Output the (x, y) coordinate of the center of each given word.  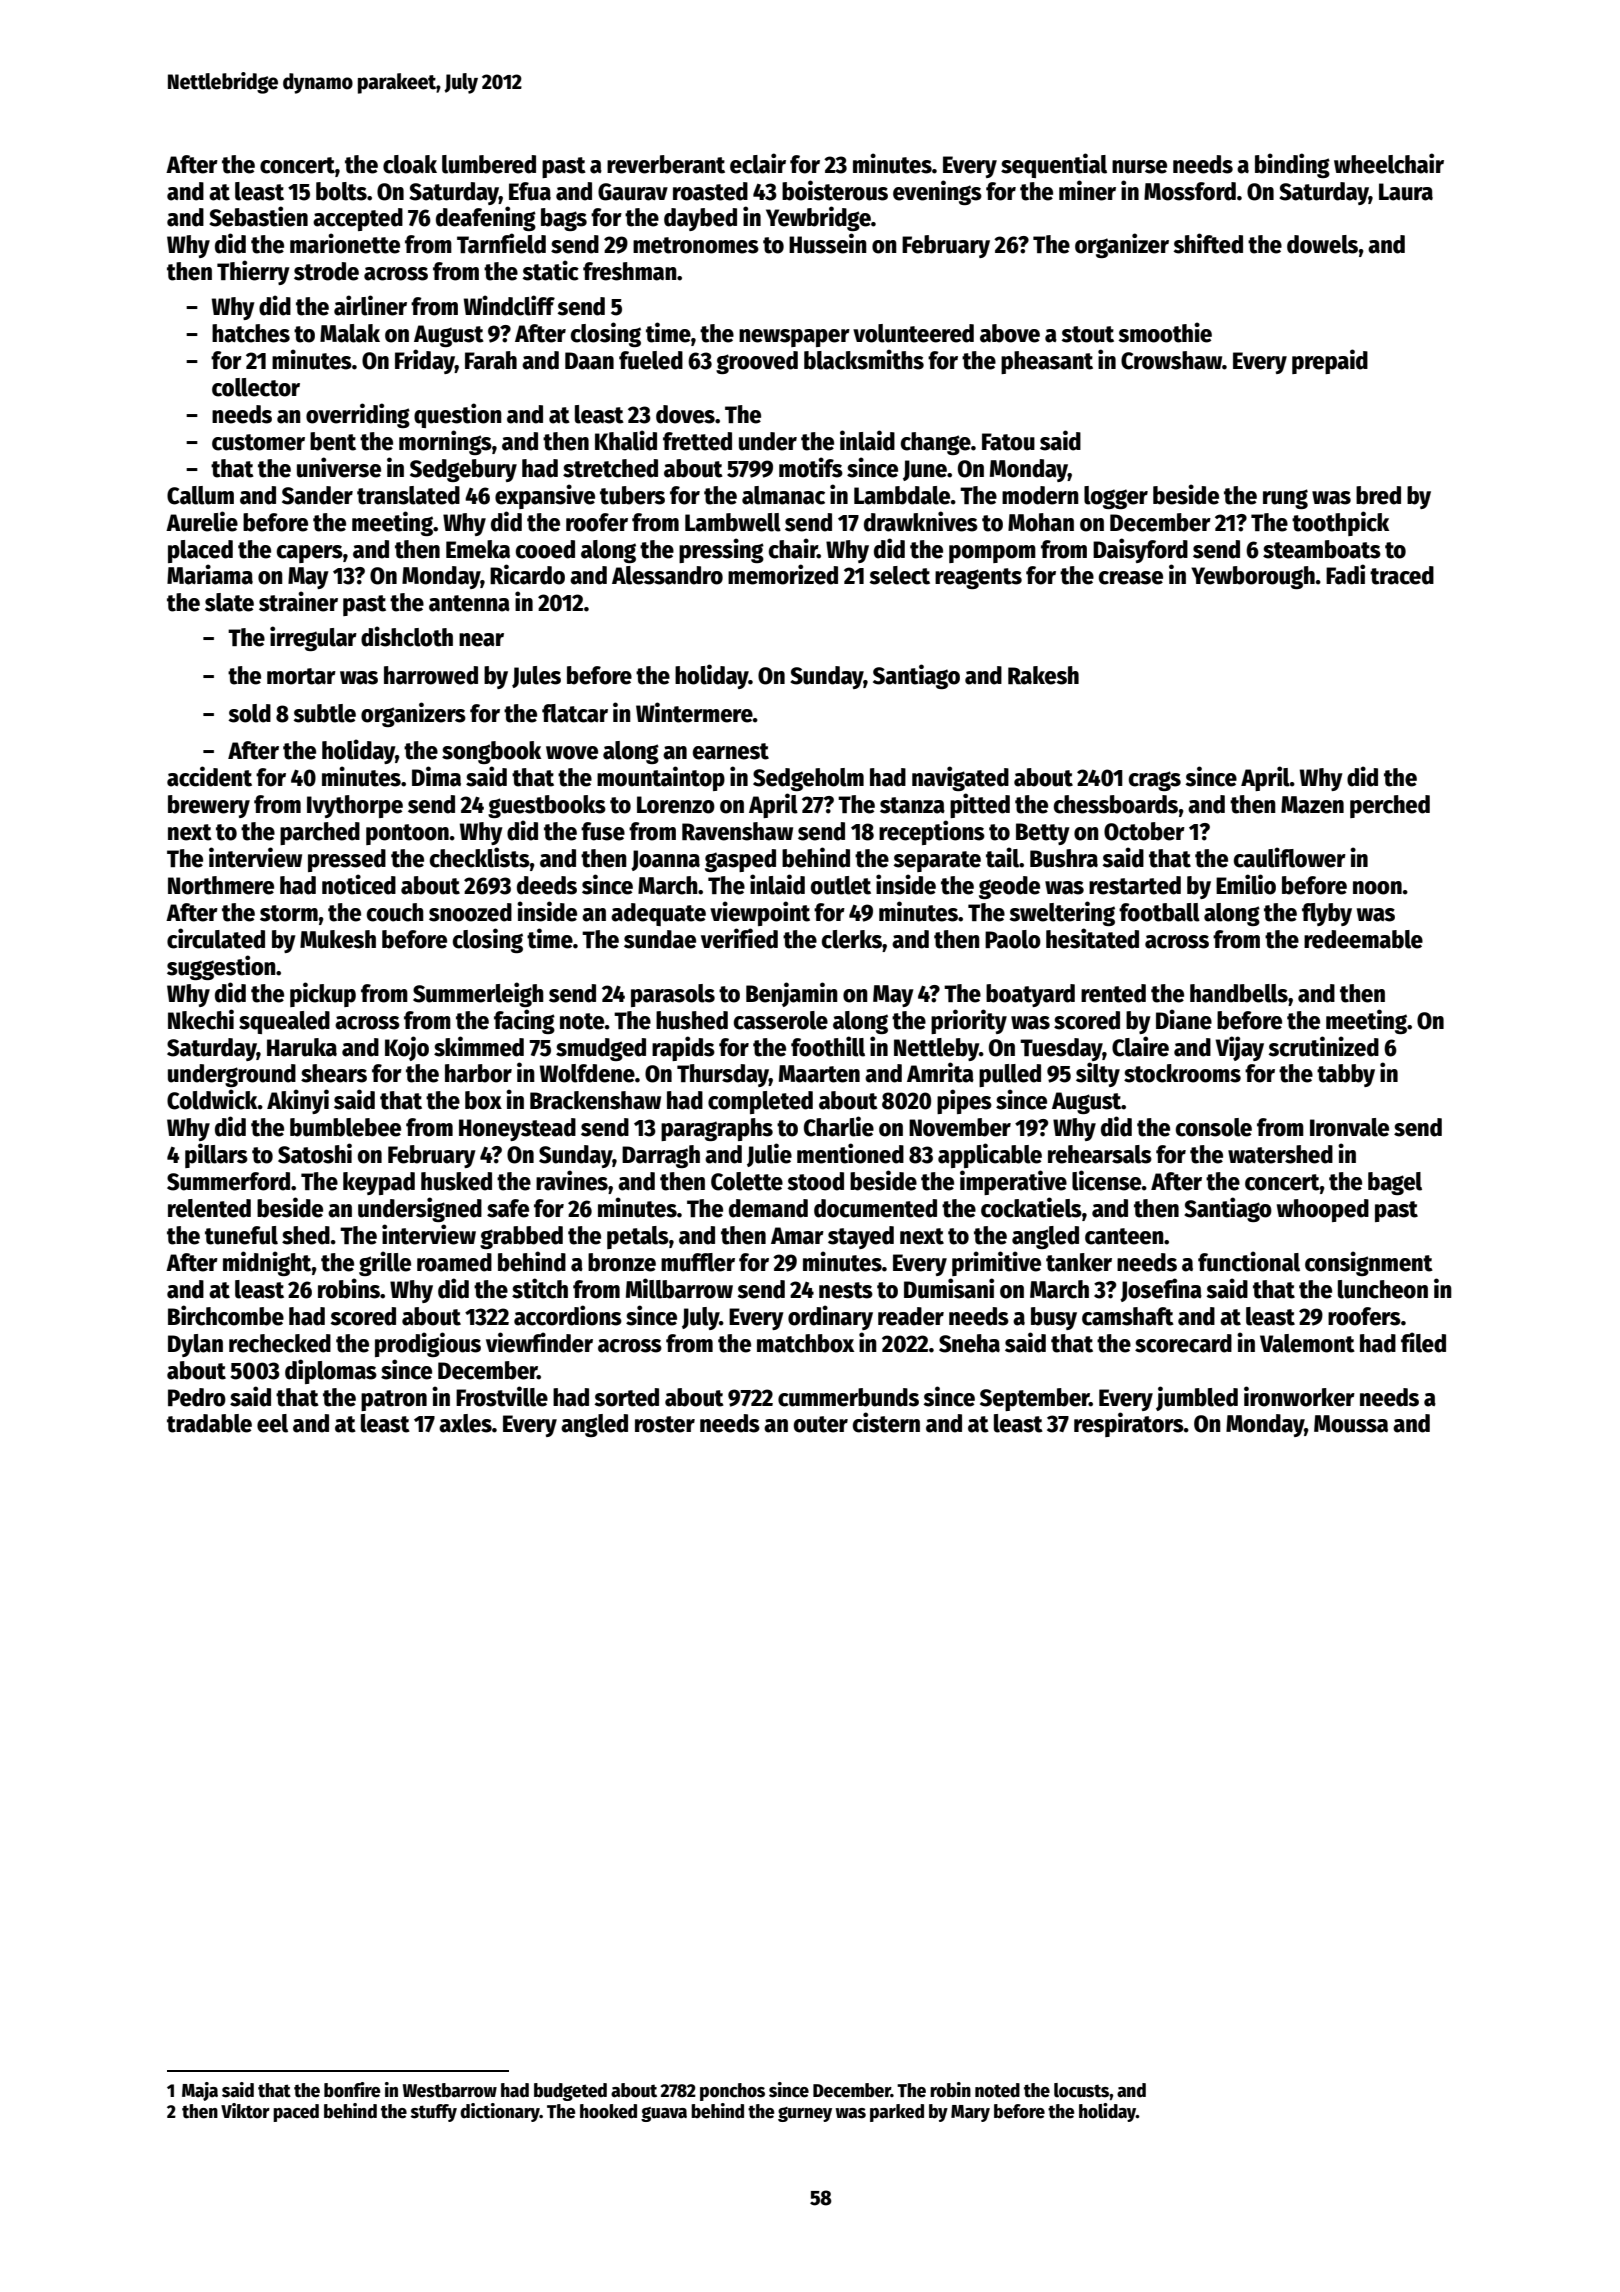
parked (897, 2113)
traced (1402, 575)
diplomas (331, 1371)
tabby (1346, 1075)
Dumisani (949, 1288)
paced (296, 2113)
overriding (358, 415)
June (925, 470)
